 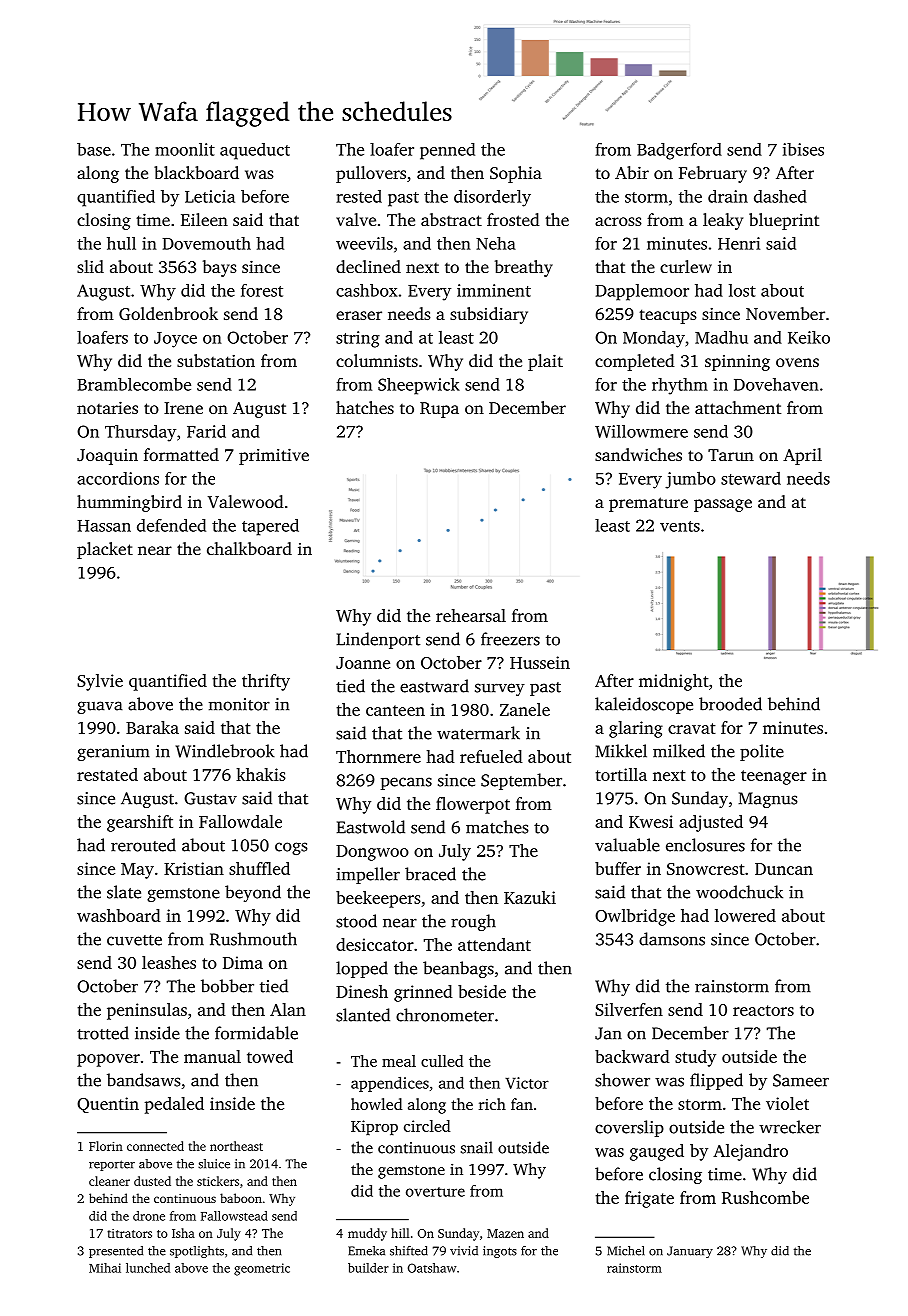 What do you see at coordinates (464, 1251) in the screenshot?
I see `vivid` at bounding box center [464, 1251].
